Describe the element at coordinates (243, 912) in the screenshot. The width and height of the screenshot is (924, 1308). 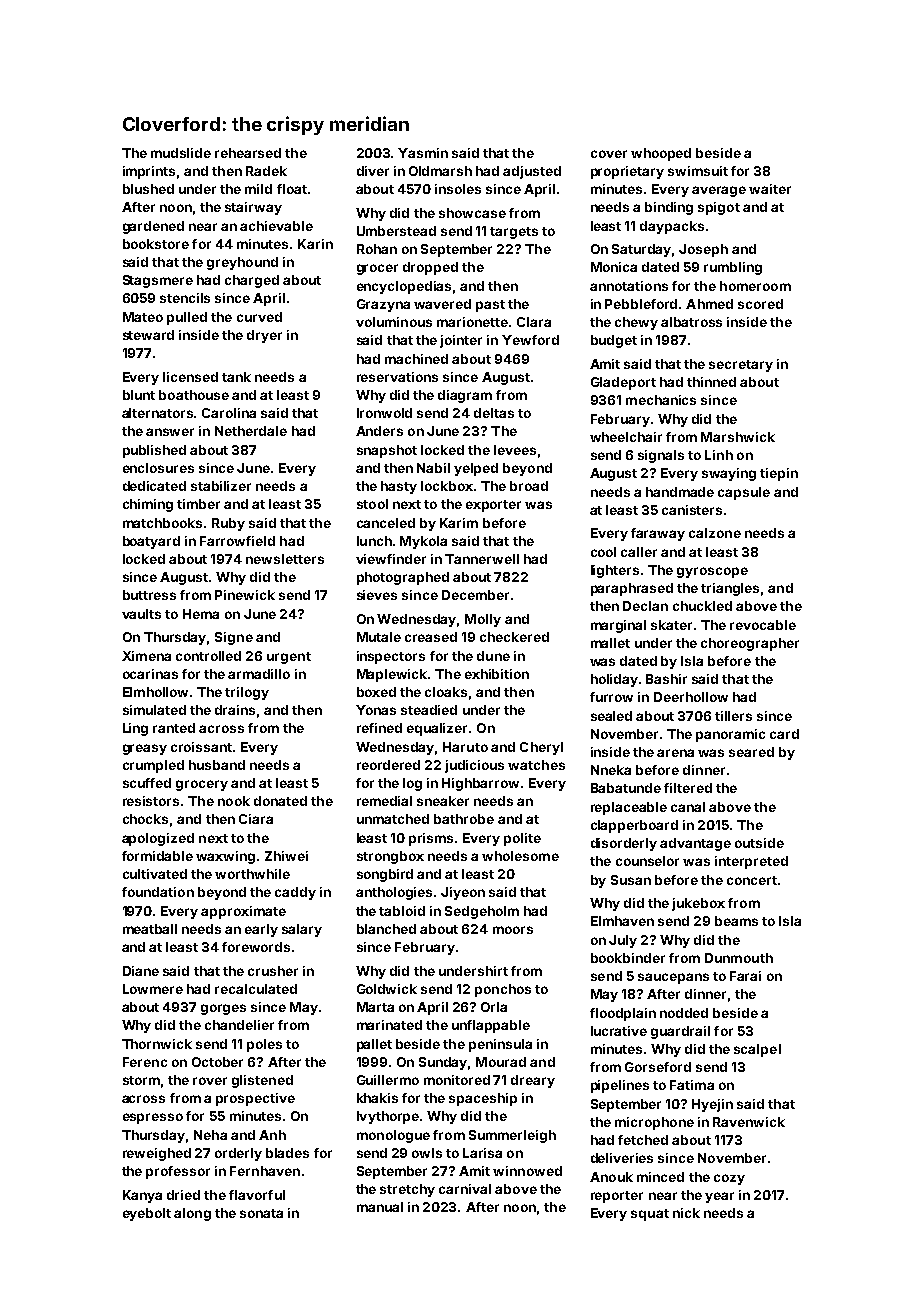
I see `approximate` at that location.
